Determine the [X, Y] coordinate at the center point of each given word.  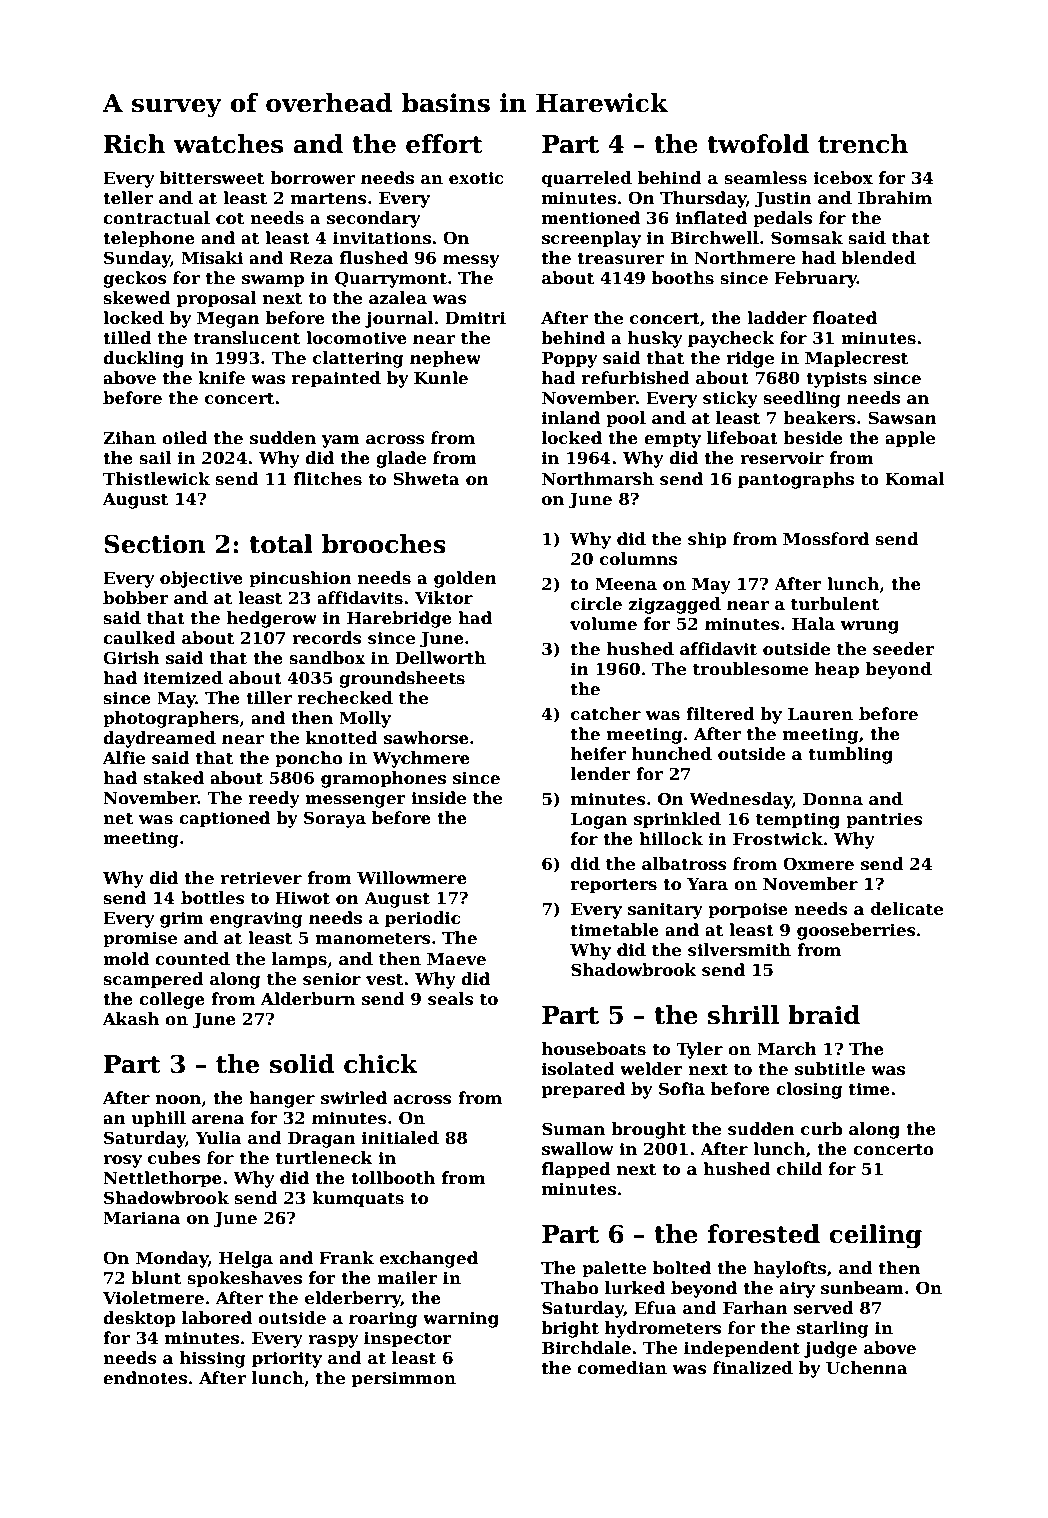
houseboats [594, 1049]
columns [638, 559]
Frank [346, 1258]
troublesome [750, 669]
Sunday [137, 259]
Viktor [444, 598]
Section [155, 544]
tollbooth [393, 1178]
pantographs [796, 480]
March [787, 1049]
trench [863, 144]
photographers [171, 719]
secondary [373, 219]
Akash [131, 1019]
